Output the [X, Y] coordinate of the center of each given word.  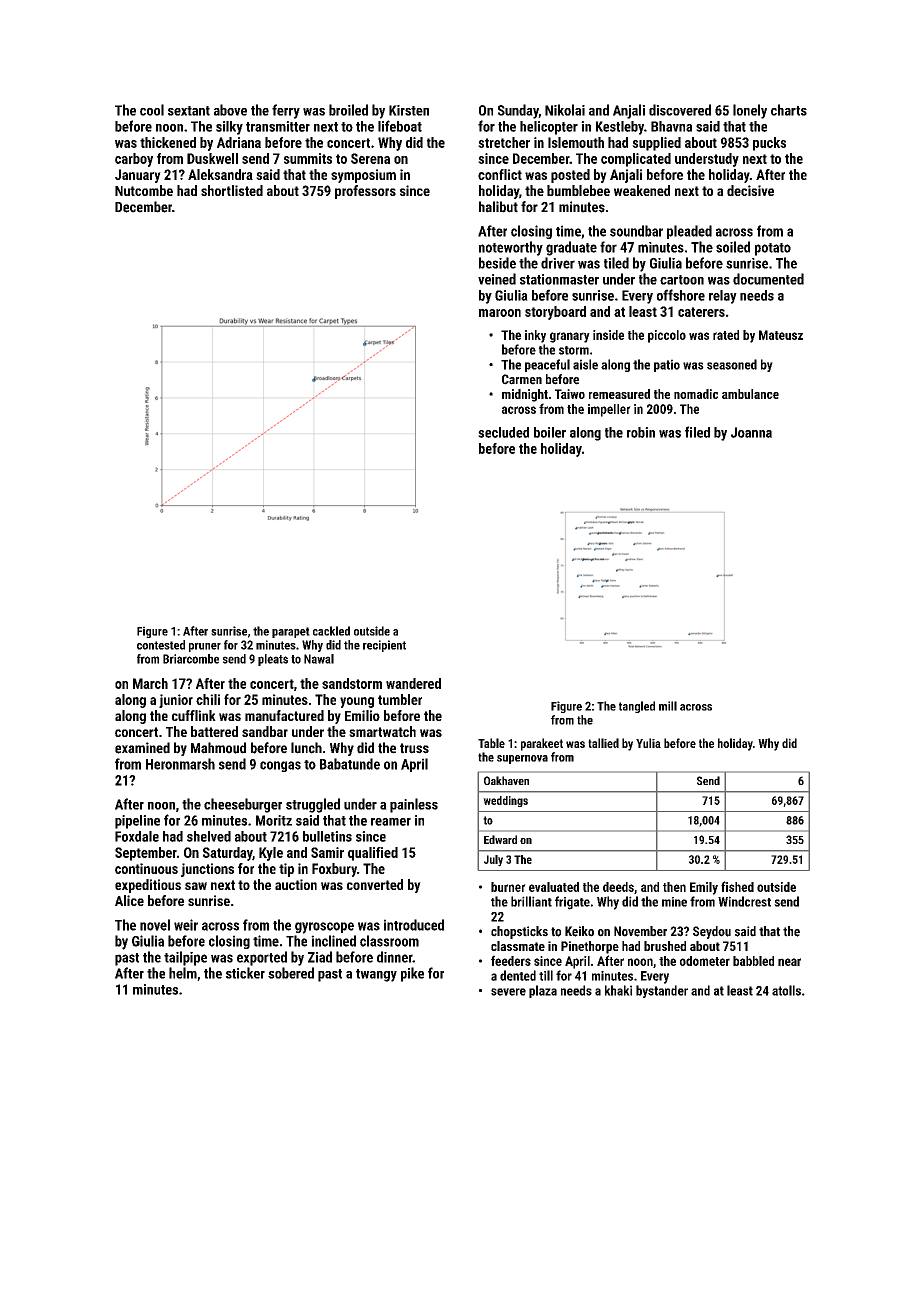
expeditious [148, 886]
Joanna [751, 432]
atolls [786, 990]
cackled [331, 631]
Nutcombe [144, 190]
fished [737, 886]
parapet [291, 632]
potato [773, 249]
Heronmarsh [180, 764]
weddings [505, 801]
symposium [363, 176]
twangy [376, 975]
